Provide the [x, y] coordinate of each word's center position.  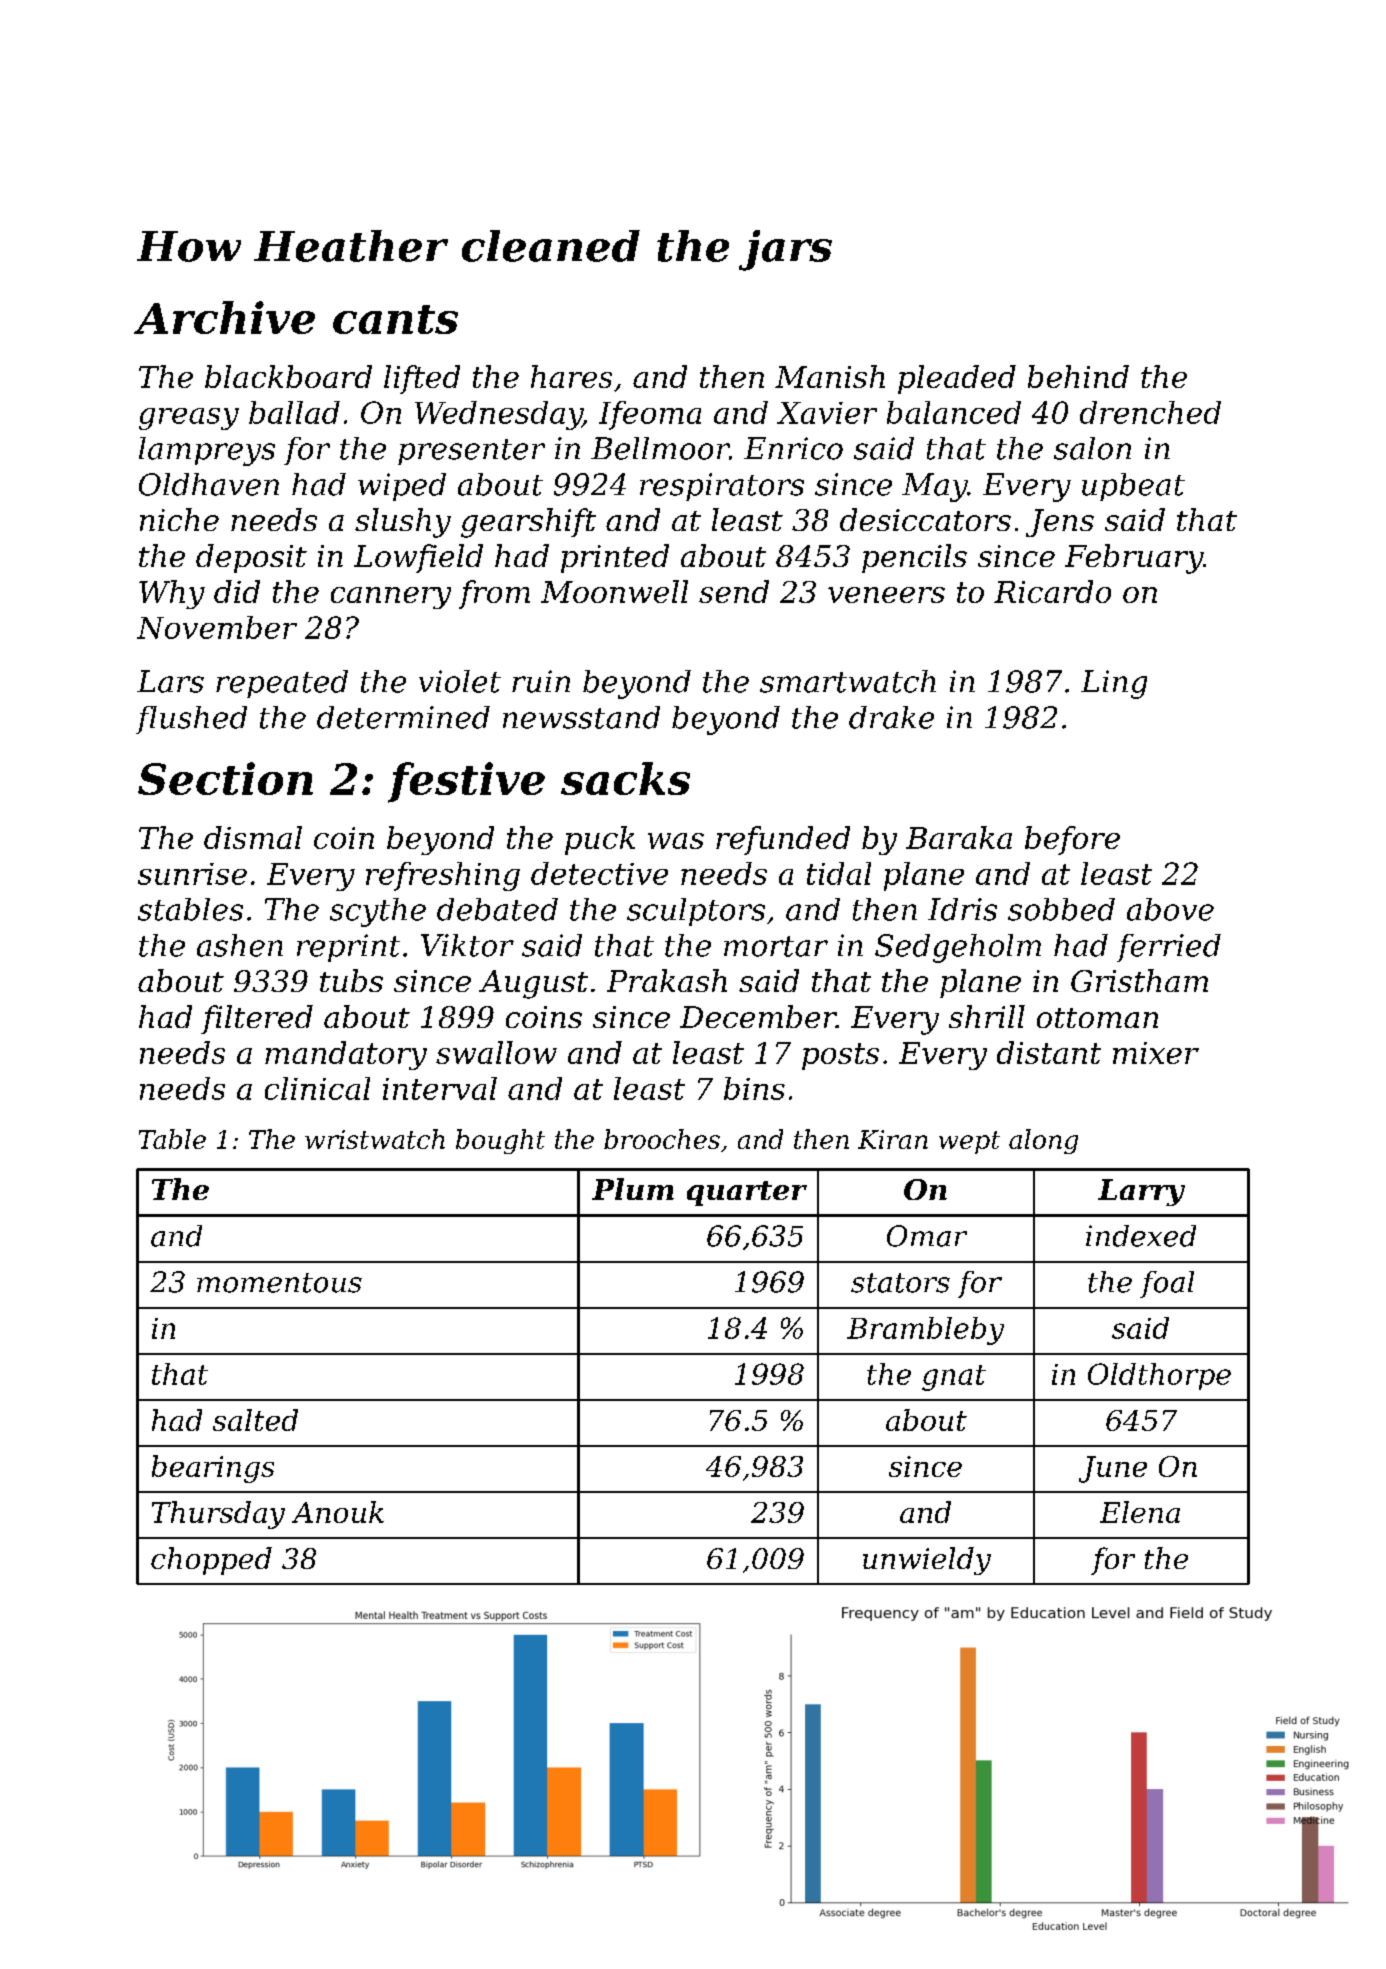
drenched [1150, 412]
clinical [317, 1088]
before [1072, 840]
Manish [830, 376]
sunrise [192, 874]
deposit [251, 558]
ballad [294, 412]
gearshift [528, 523]
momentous [279, 1283]
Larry [1141, 1192]
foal [1167, 1284]
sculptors [696, 912]
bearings [213, 1469]
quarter [747, 1193]
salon [1092, 448]
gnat [954, 1378]
